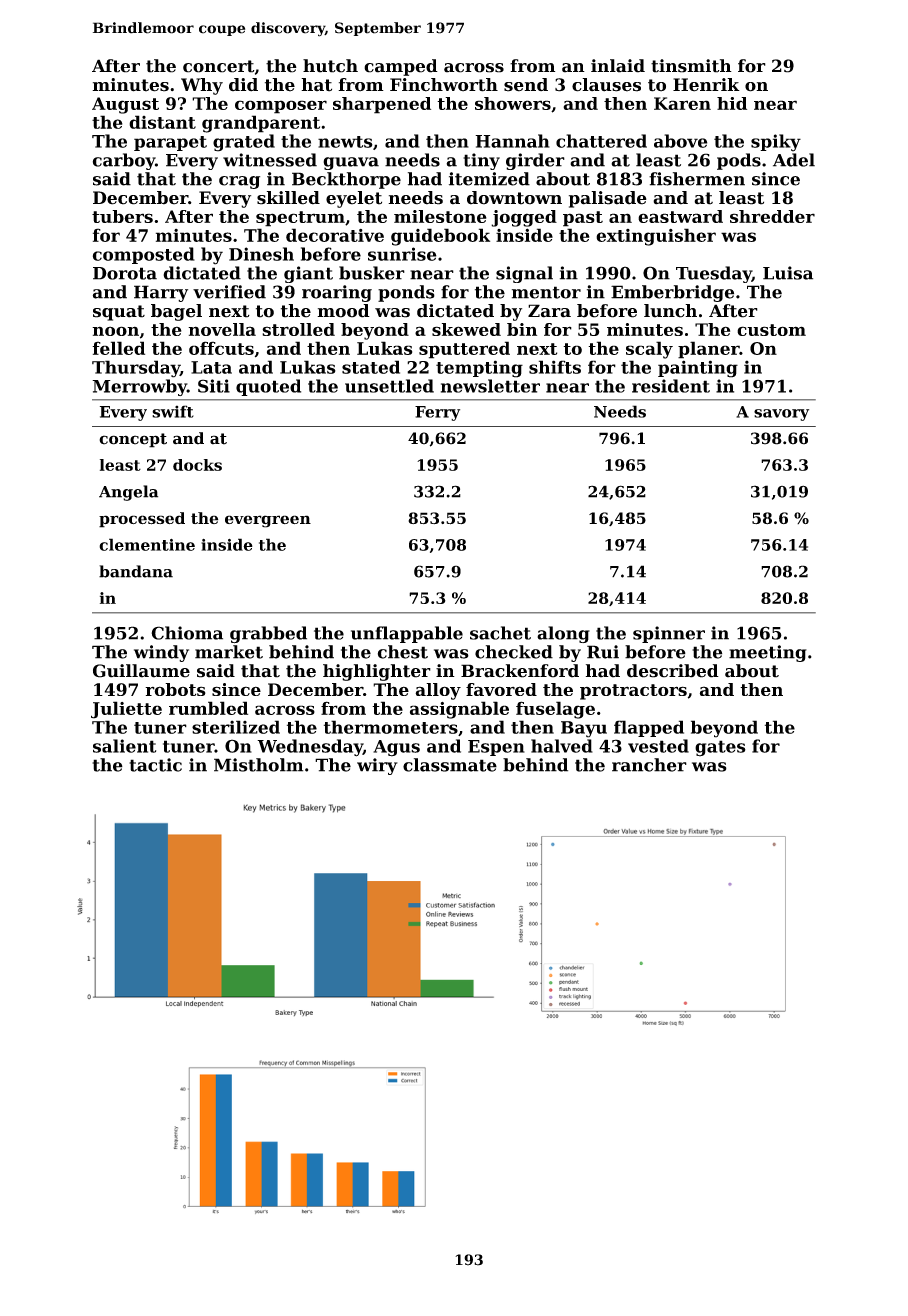 This image has width=908, height=1316. Describe the element at coordinates (126, 710) in the image. I see `Juliette` at that location.
